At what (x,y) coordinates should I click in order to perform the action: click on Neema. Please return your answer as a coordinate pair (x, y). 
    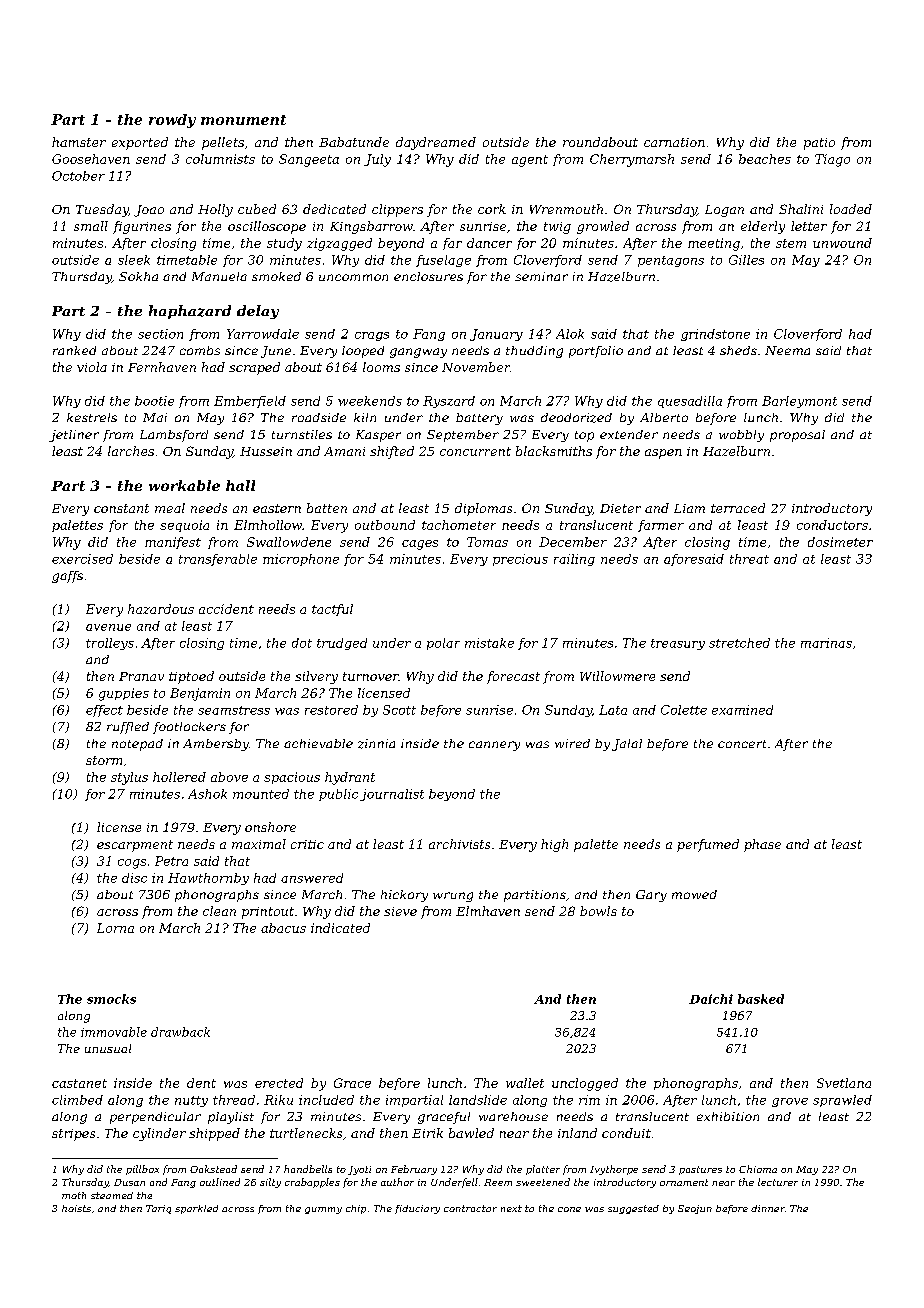
    Looking at the image, I should click on (787, 350).
